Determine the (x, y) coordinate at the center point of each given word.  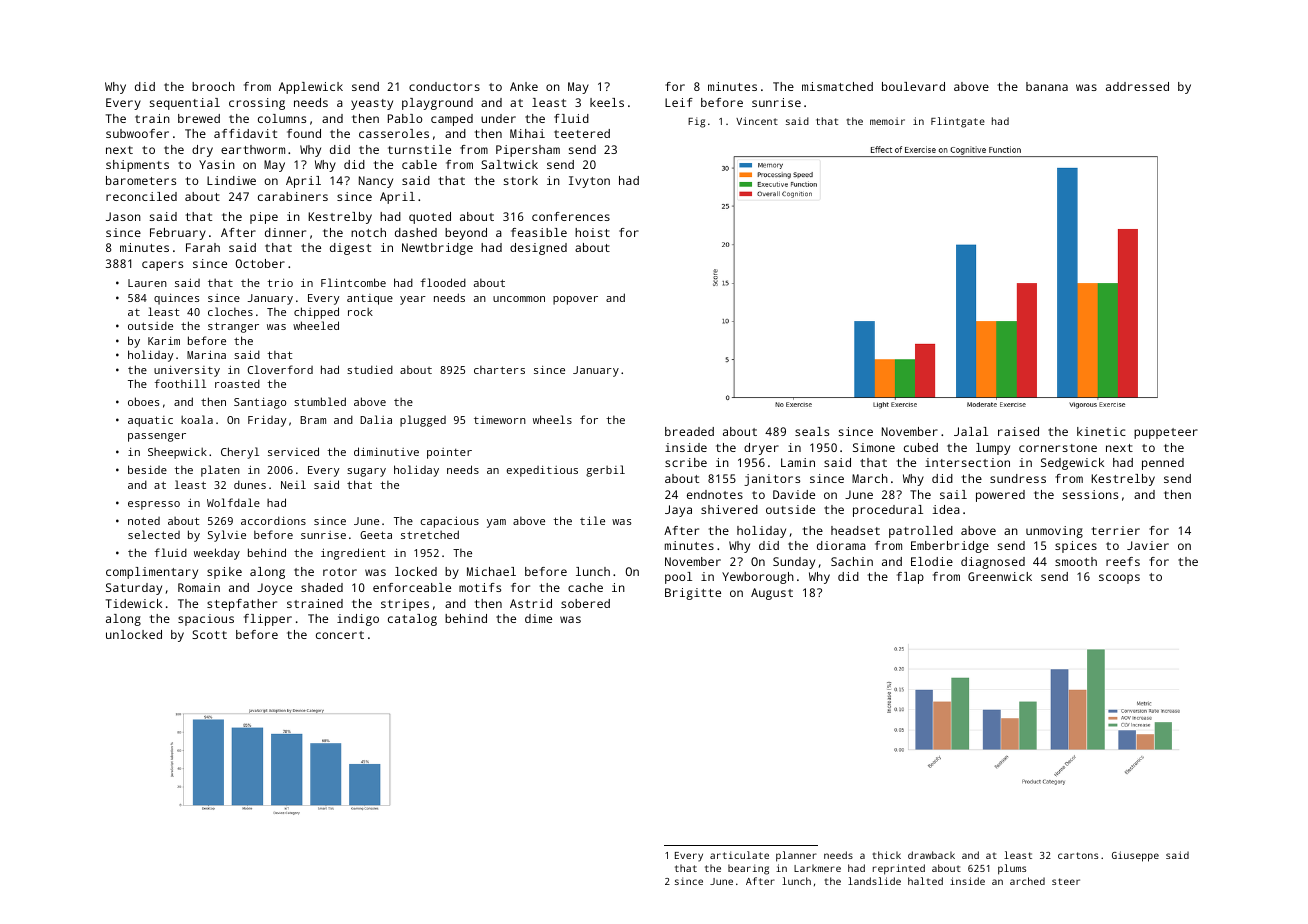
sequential (185, 104)
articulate (739, 855)
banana (1047, 86)
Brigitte (693, 594)
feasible (539, 232)
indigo (358, 620)
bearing (748, 869)
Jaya (678, 511)
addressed (1137, 86)
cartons (1078, 855)
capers (162, 266)
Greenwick (1000, 576)
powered (1000, 496)
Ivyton (589, 182)
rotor (340, 572)
